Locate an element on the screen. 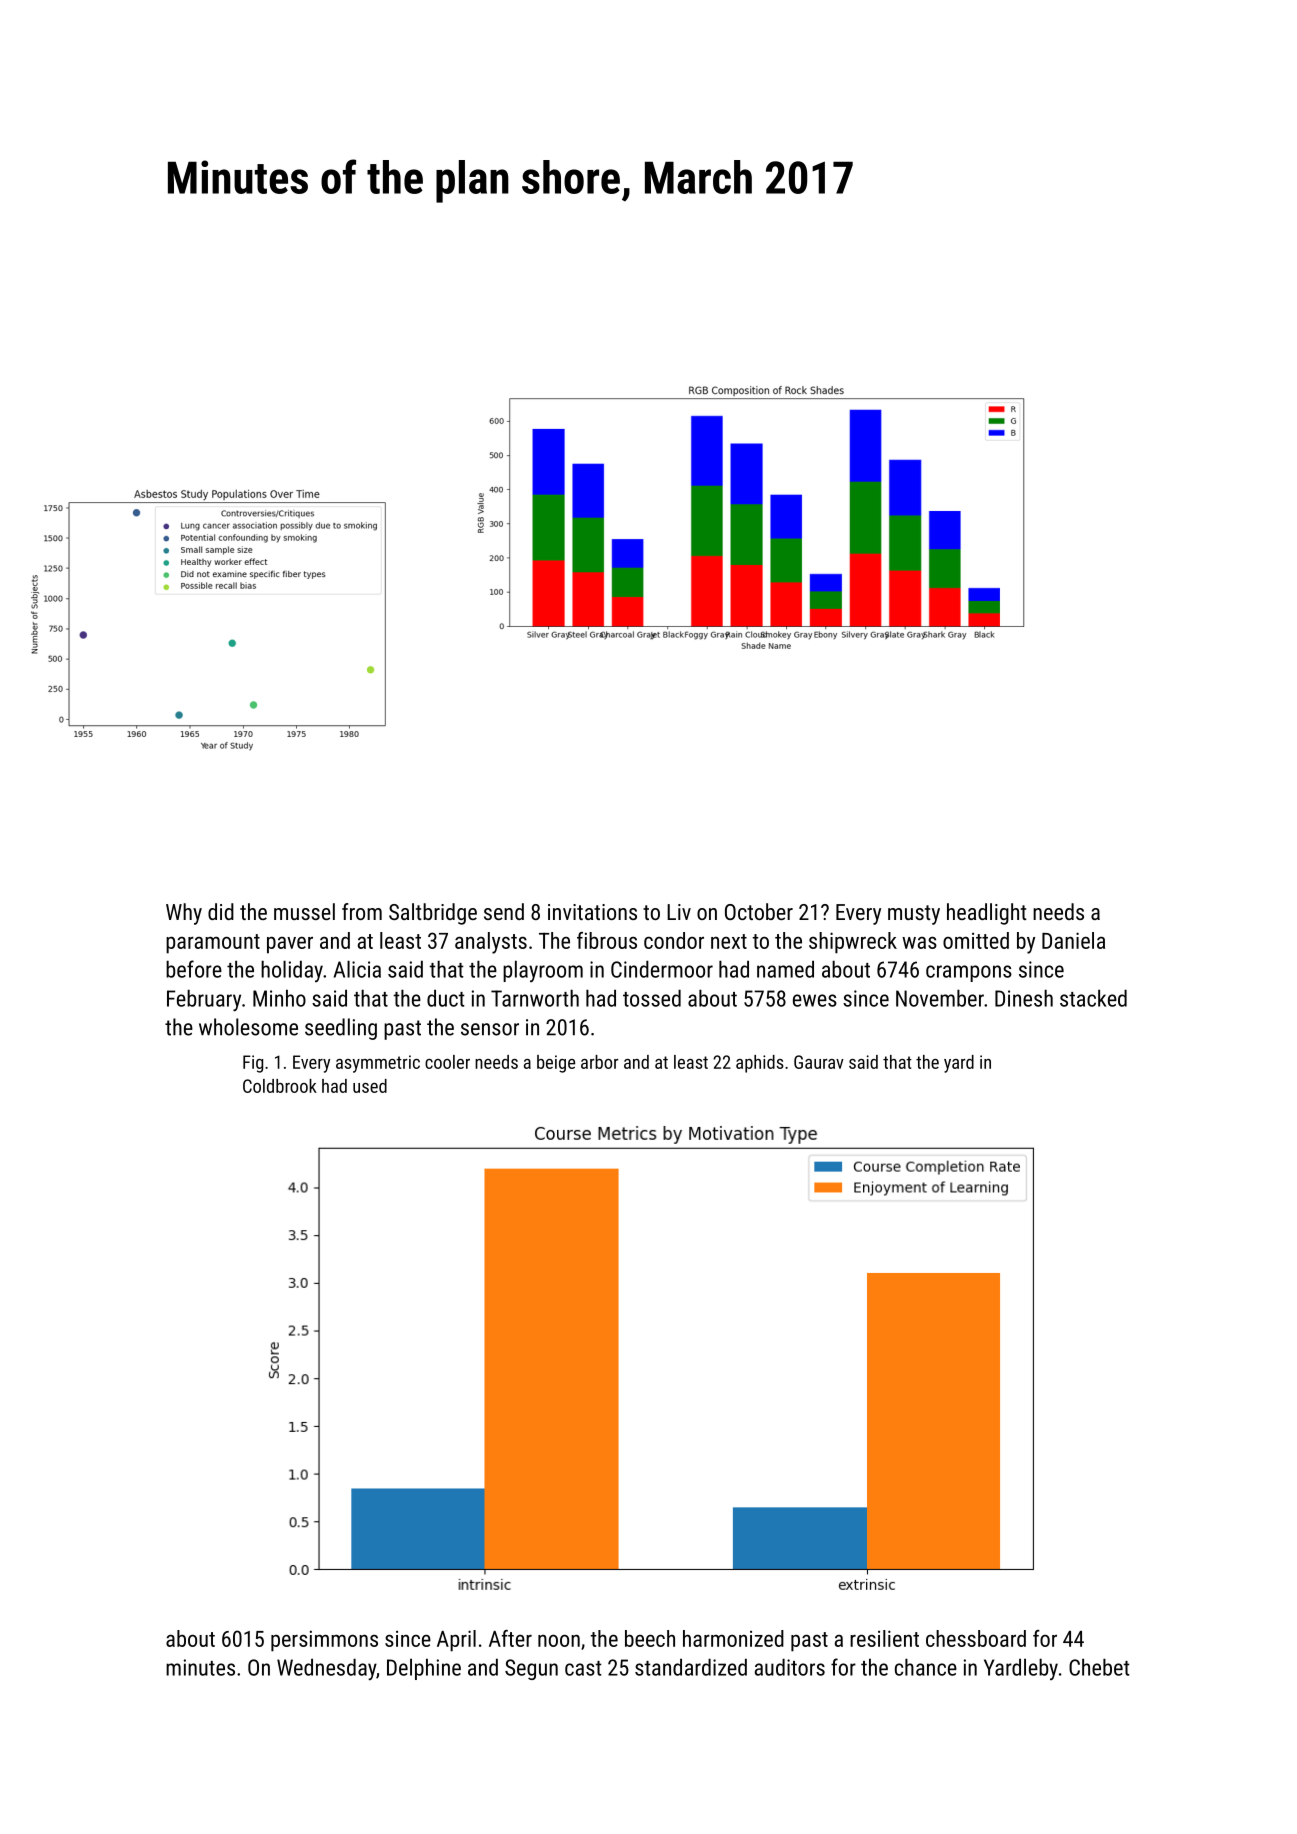 The height and width of the screenshot is (1834, 1297). Liv is located at coordinates (679, 912).
